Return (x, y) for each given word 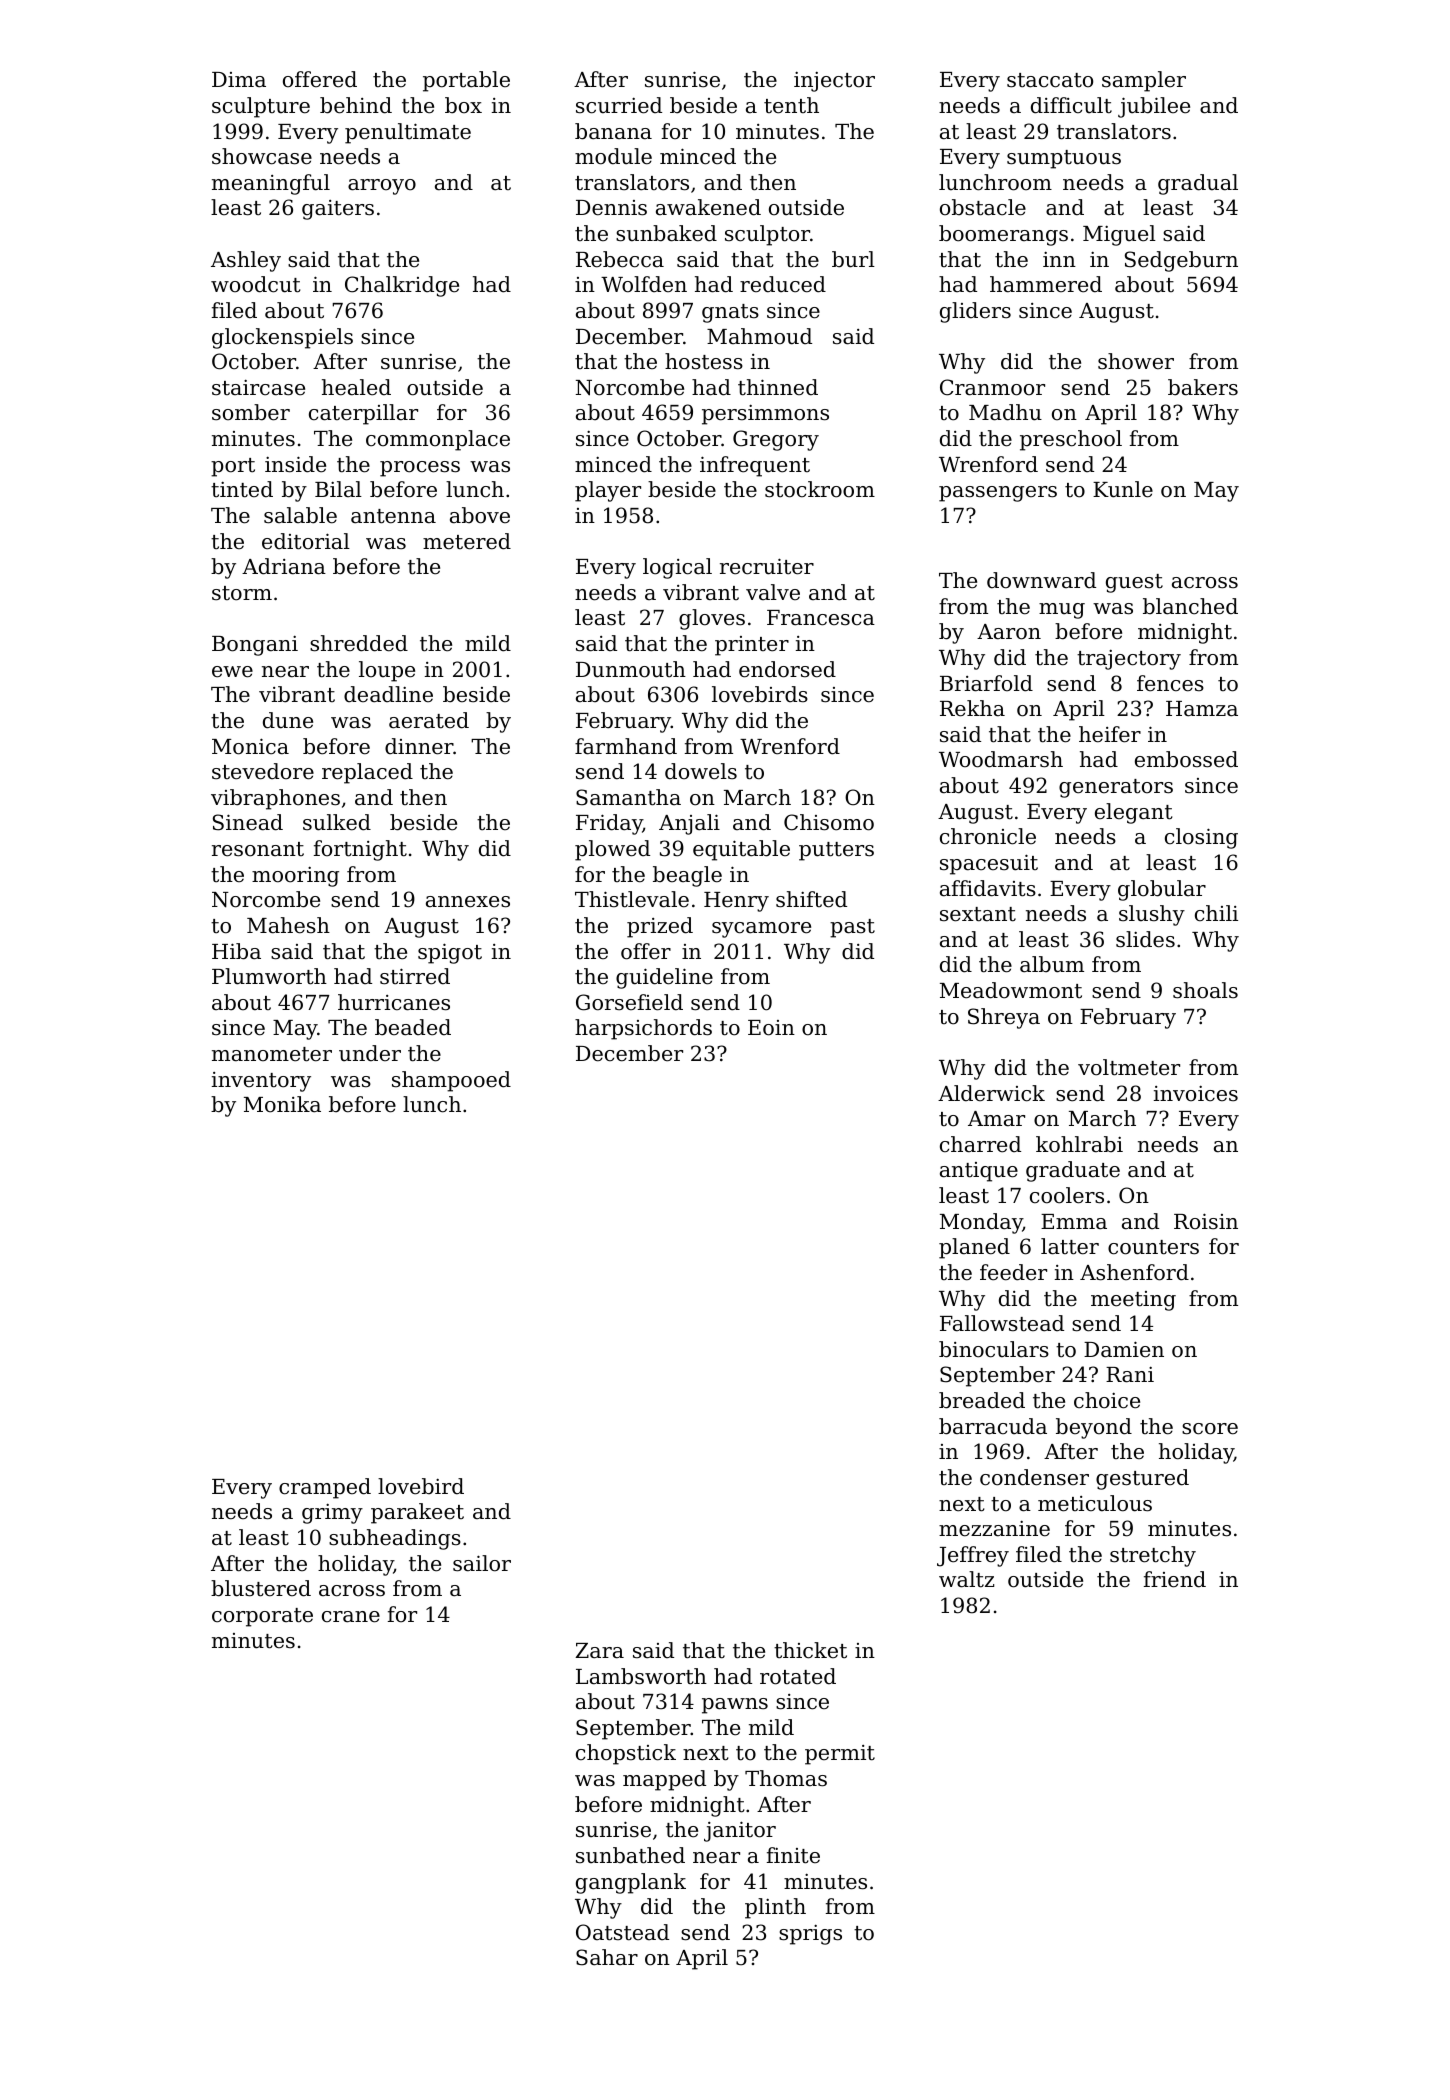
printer (752, 646)
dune (288, 720)
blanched (1190, 606)
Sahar (607, 1957)
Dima (239, 80)
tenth (791, 105)
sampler (1144, 81)
